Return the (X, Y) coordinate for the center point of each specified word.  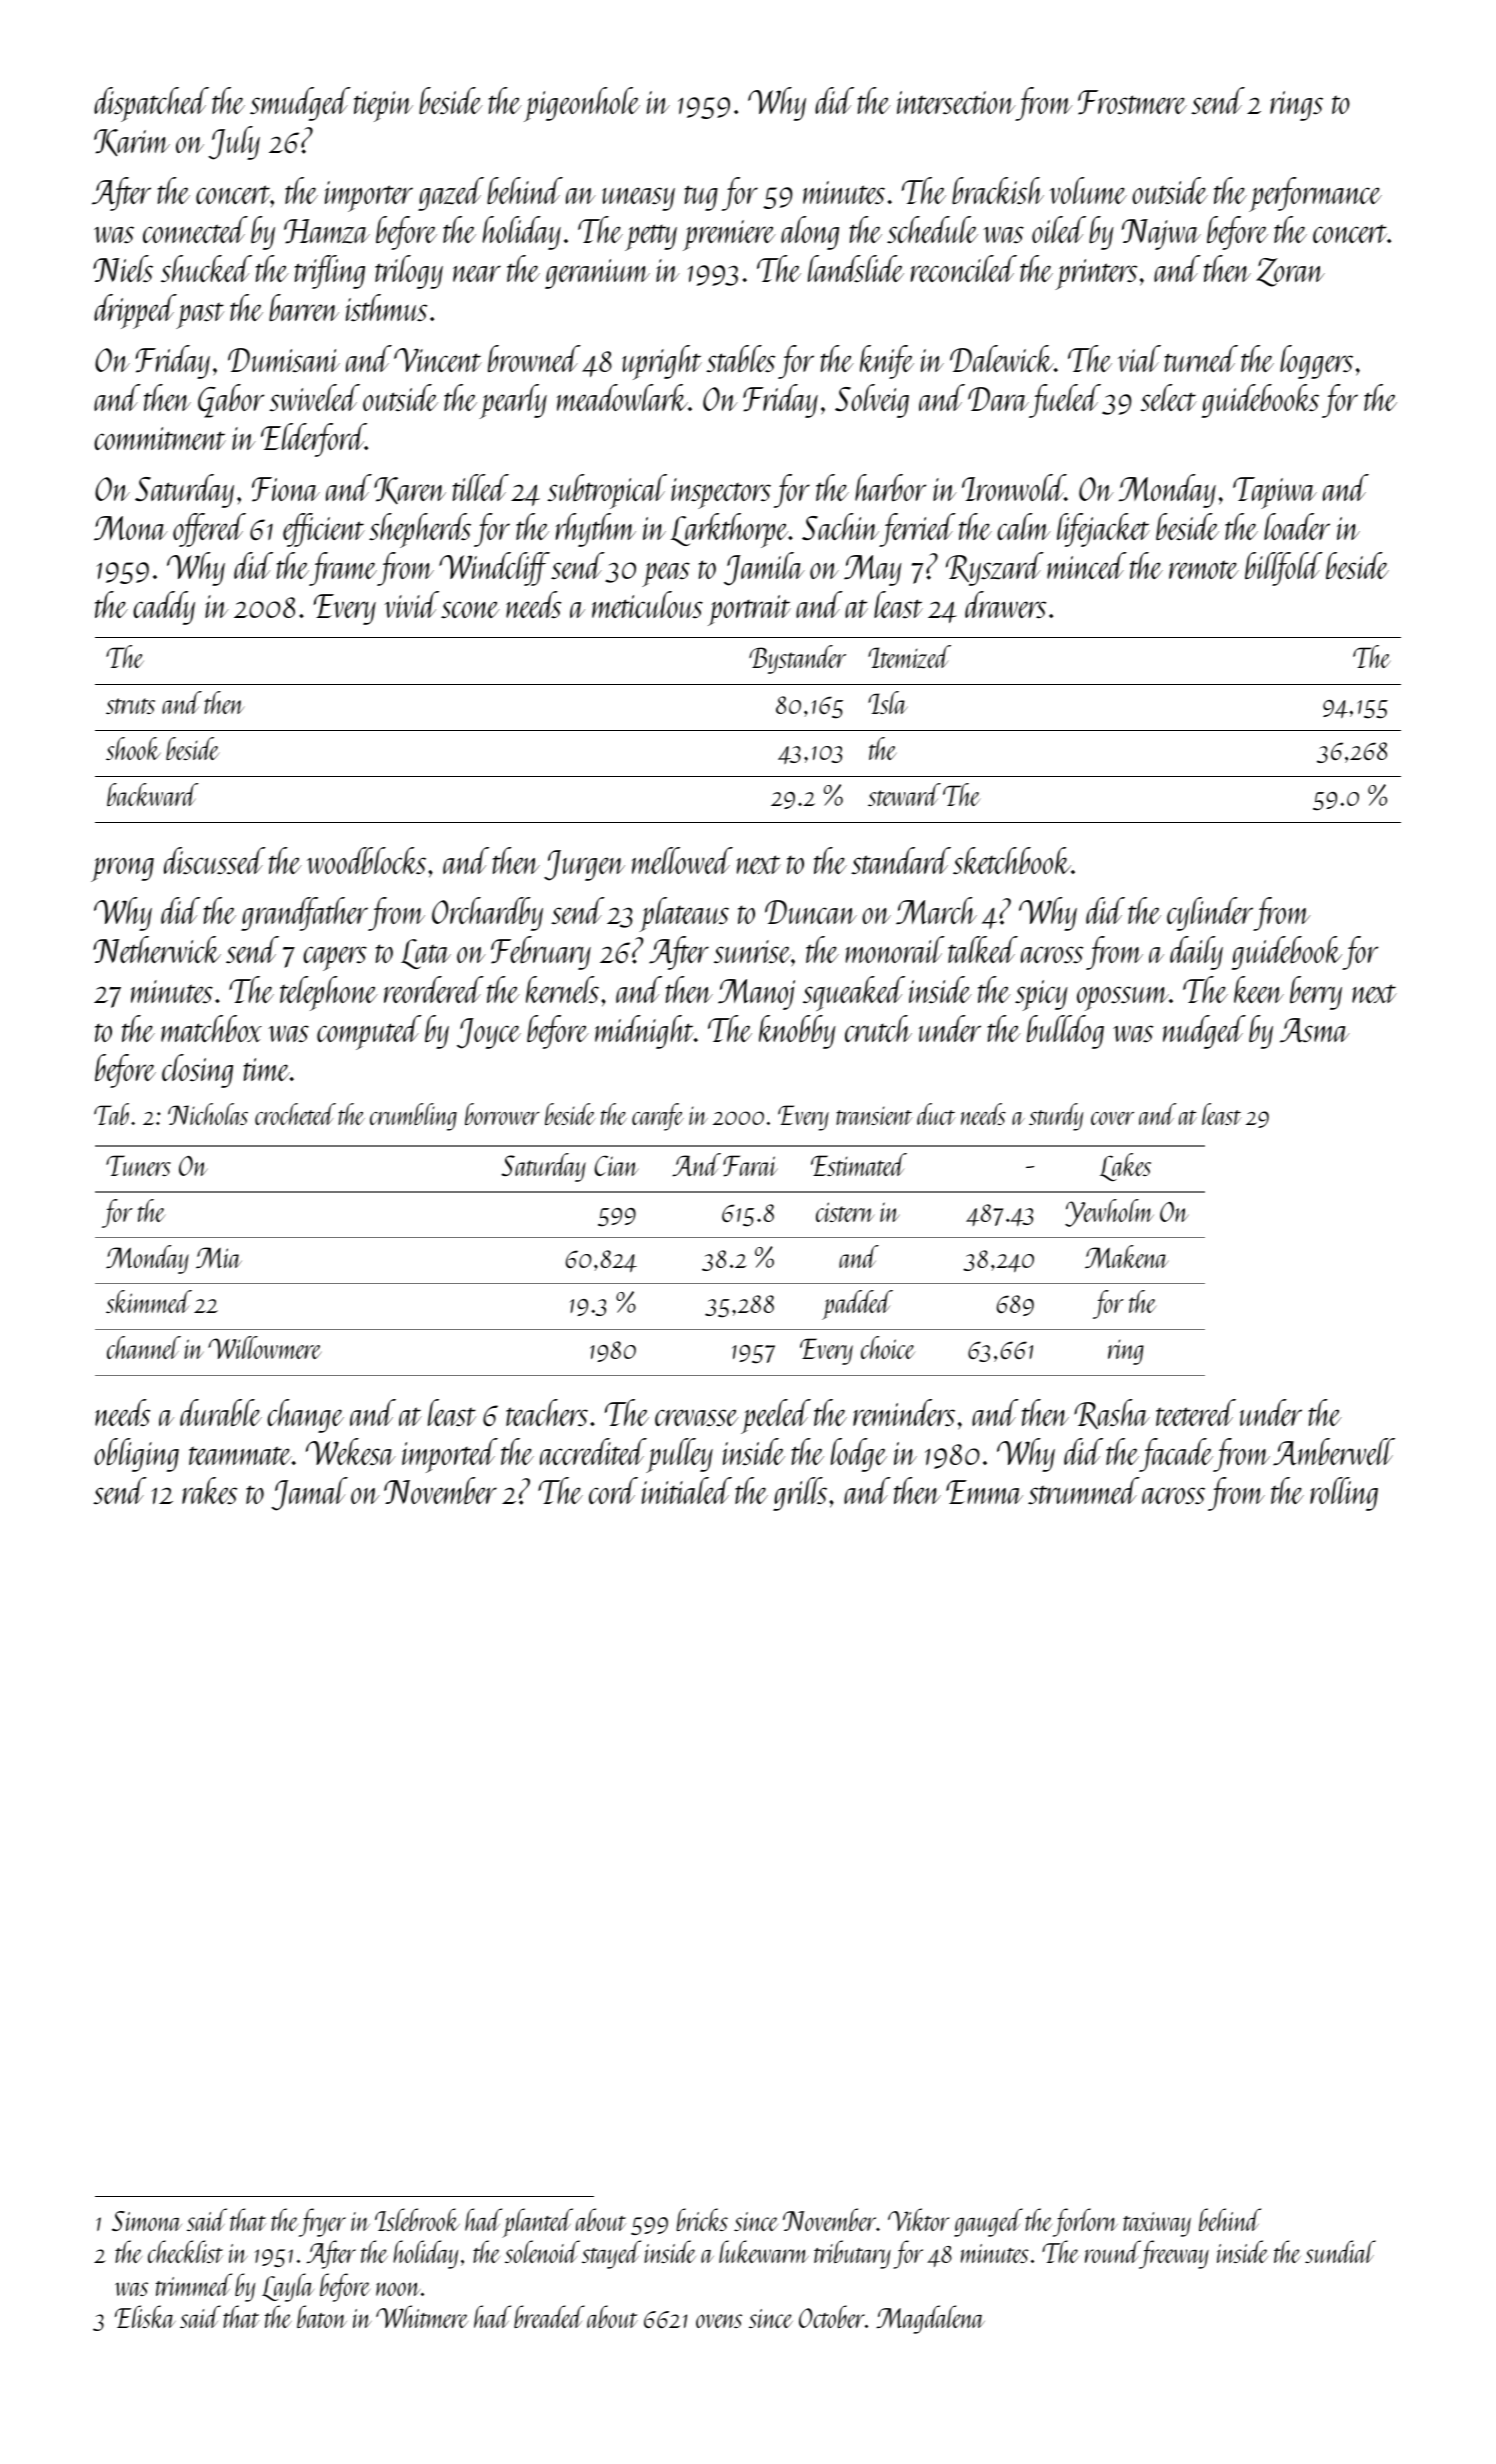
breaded (549, 2316)
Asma (1315, 1030)
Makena (1127, 1256)
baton (322, 2316)
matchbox (211, 1028)
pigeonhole (582, 104)
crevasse (697, 1417)
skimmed (149, 1301)
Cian (616, 1165)
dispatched (151, 104)
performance (1315, 194)
